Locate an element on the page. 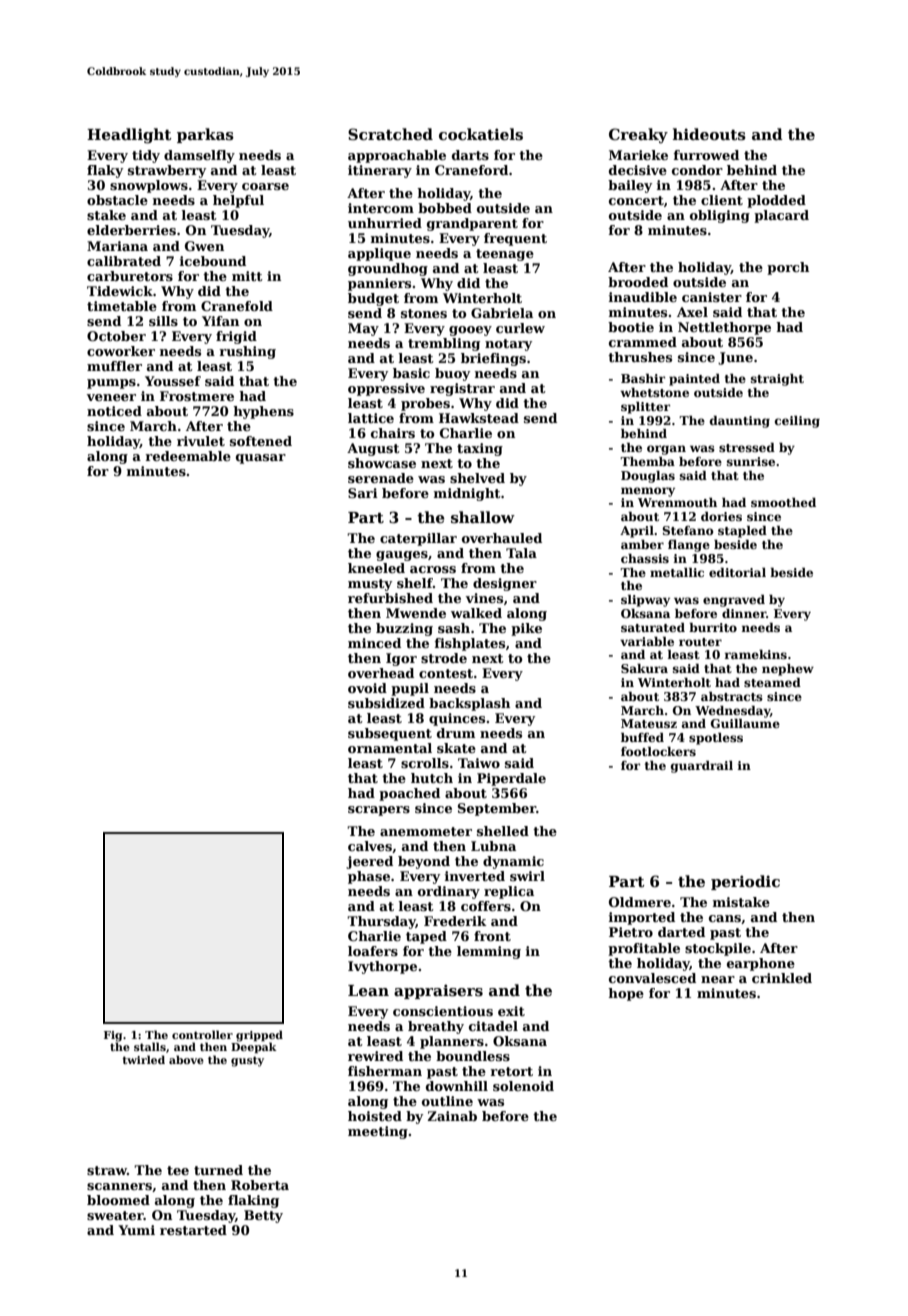  vines is located at coordinates (484, 598).
